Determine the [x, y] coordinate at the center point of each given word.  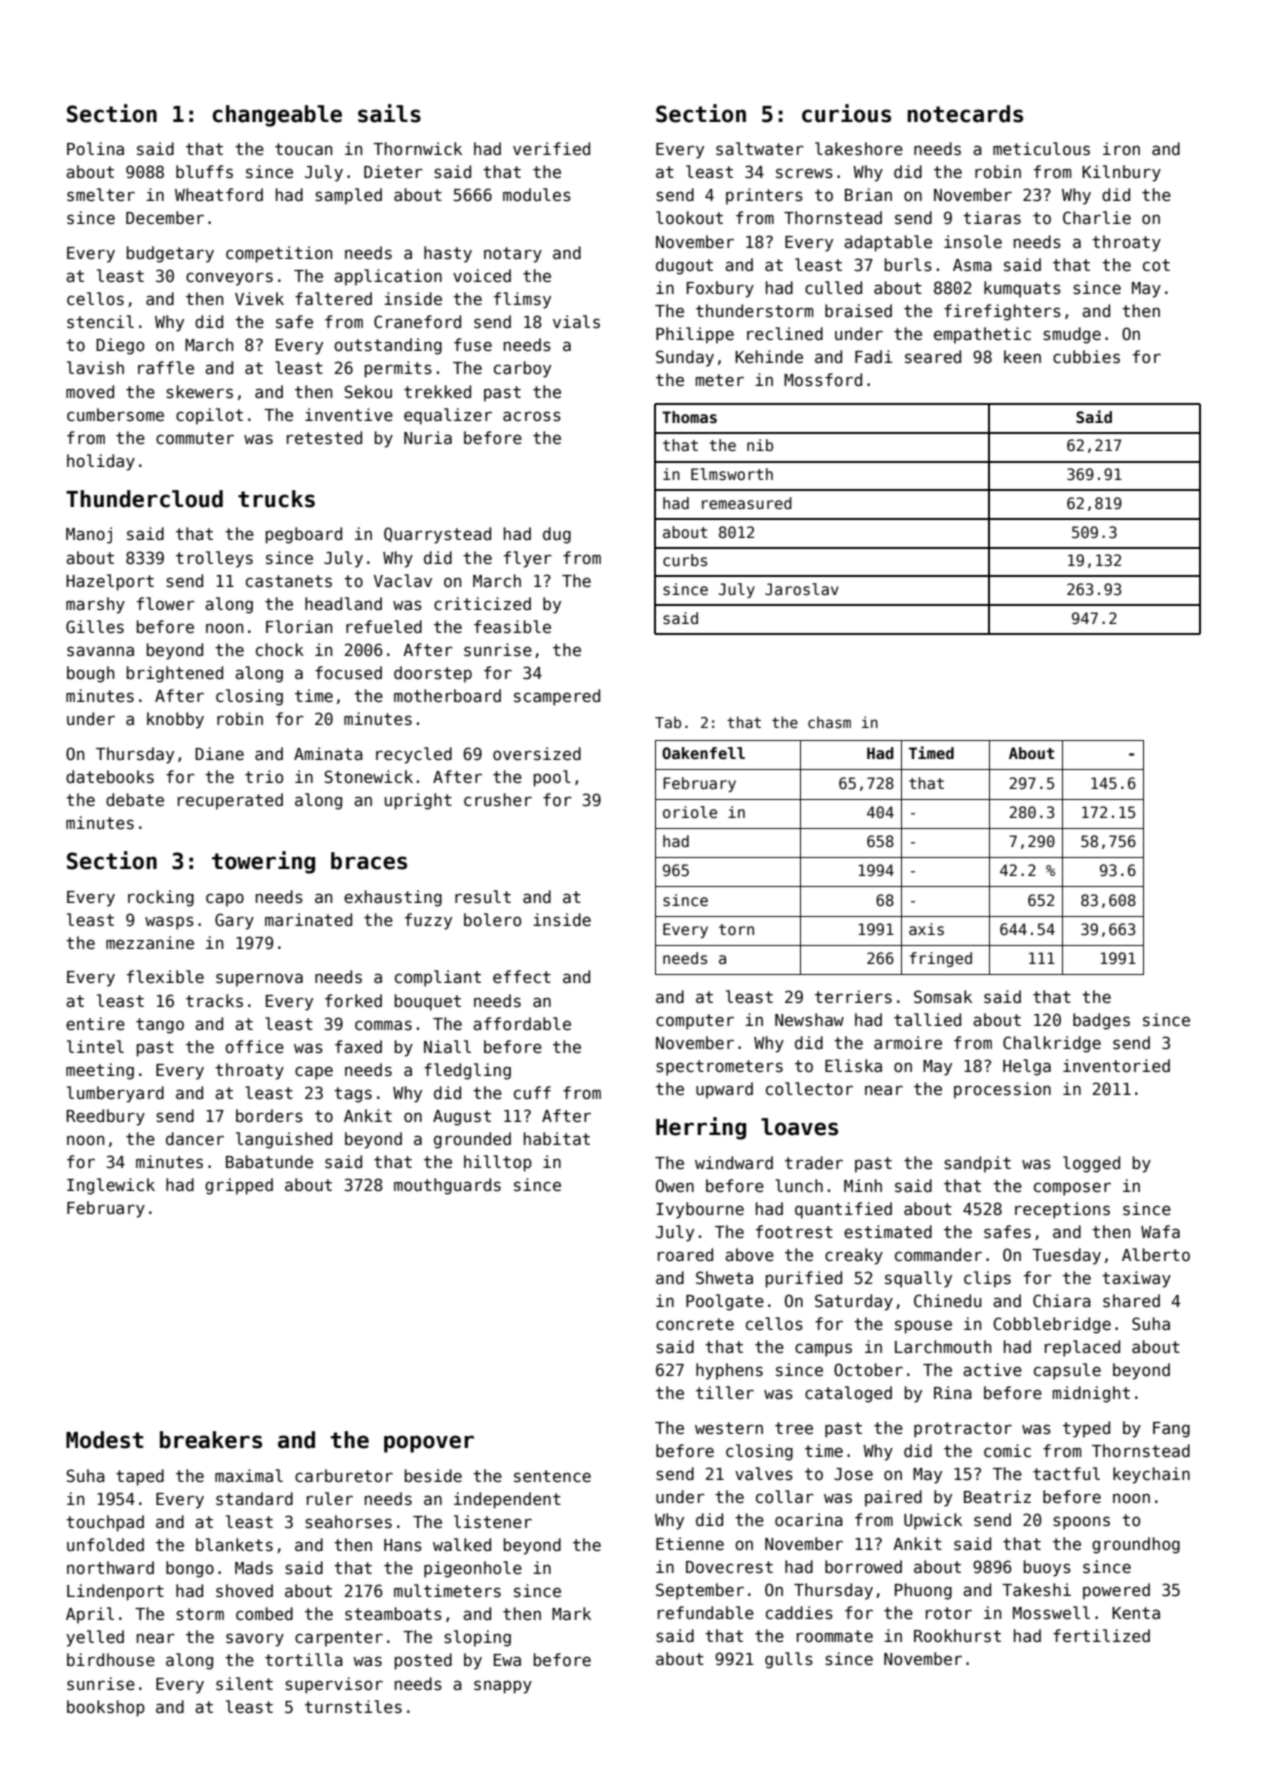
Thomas [689, 417]
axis [926, 929]
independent [507, 1500]
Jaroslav [802, 589]
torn [736, 929]
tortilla [304, 1659]
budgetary [170, 254]
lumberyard [115, 1094]
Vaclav [403, 580]
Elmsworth [732, 474]
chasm [829, 722]
